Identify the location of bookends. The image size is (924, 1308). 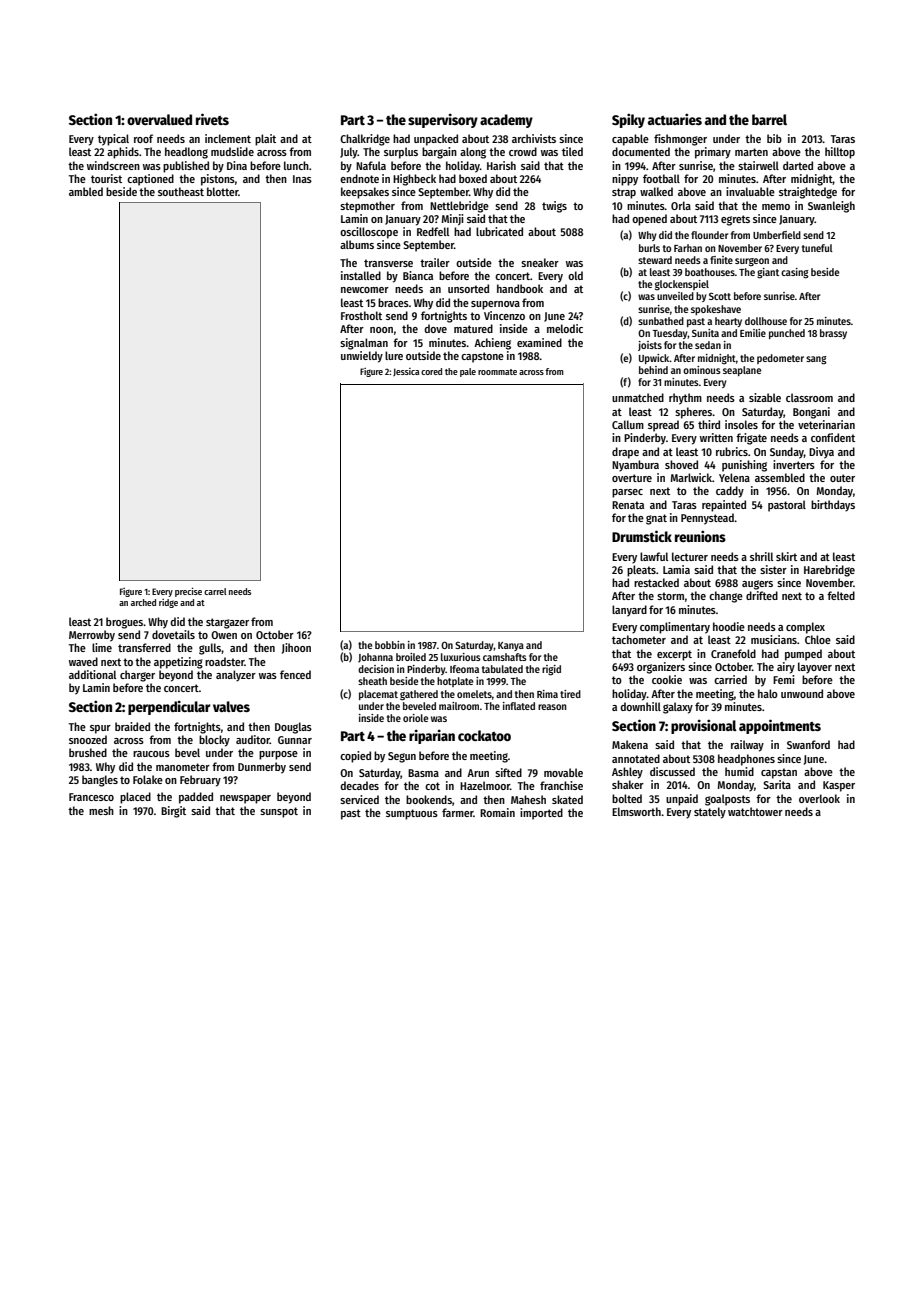
(429, 799).
